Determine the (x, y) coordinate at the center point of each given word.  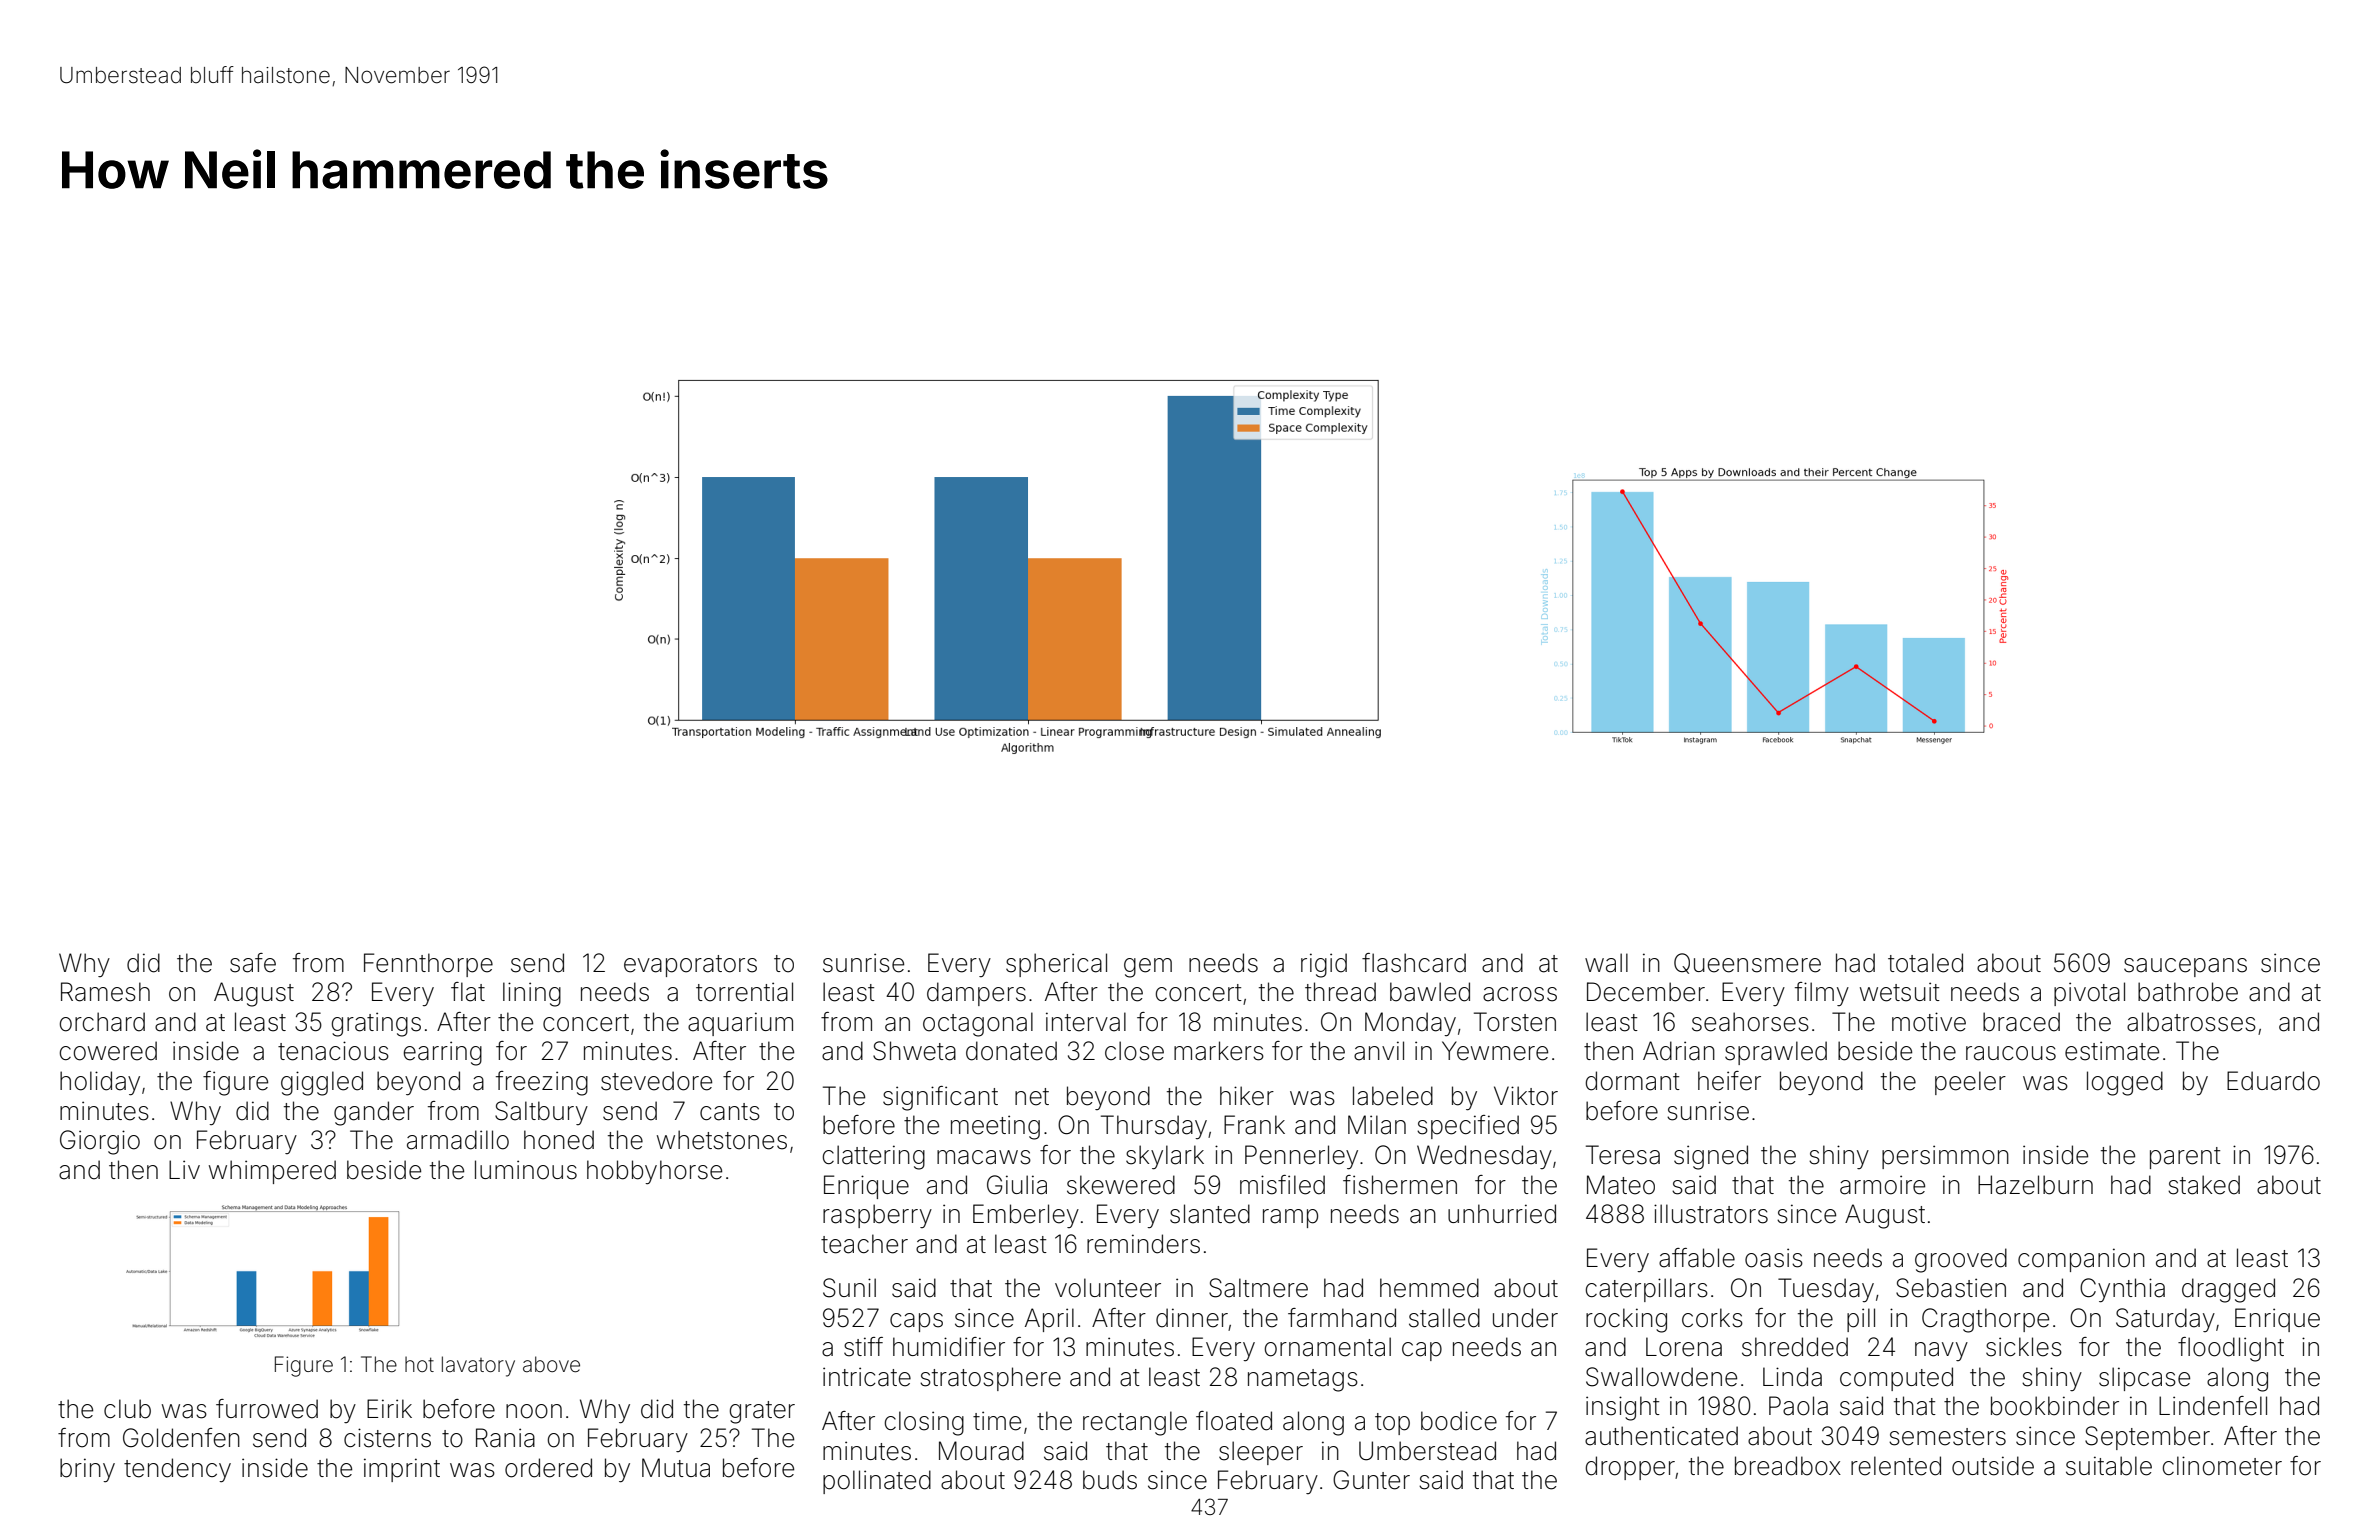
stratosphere (990, 1379)
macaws (984, 1157)
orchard (102, 1022)
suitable (2109, 1466)
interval (1086, 1022)
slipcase (2144, 1379)
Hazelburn (2035, 1185)
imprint (402, 1470)
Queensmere (1747, 963)
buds (1110, 1480)
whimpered (272, 1172)
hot (419, 1364)
